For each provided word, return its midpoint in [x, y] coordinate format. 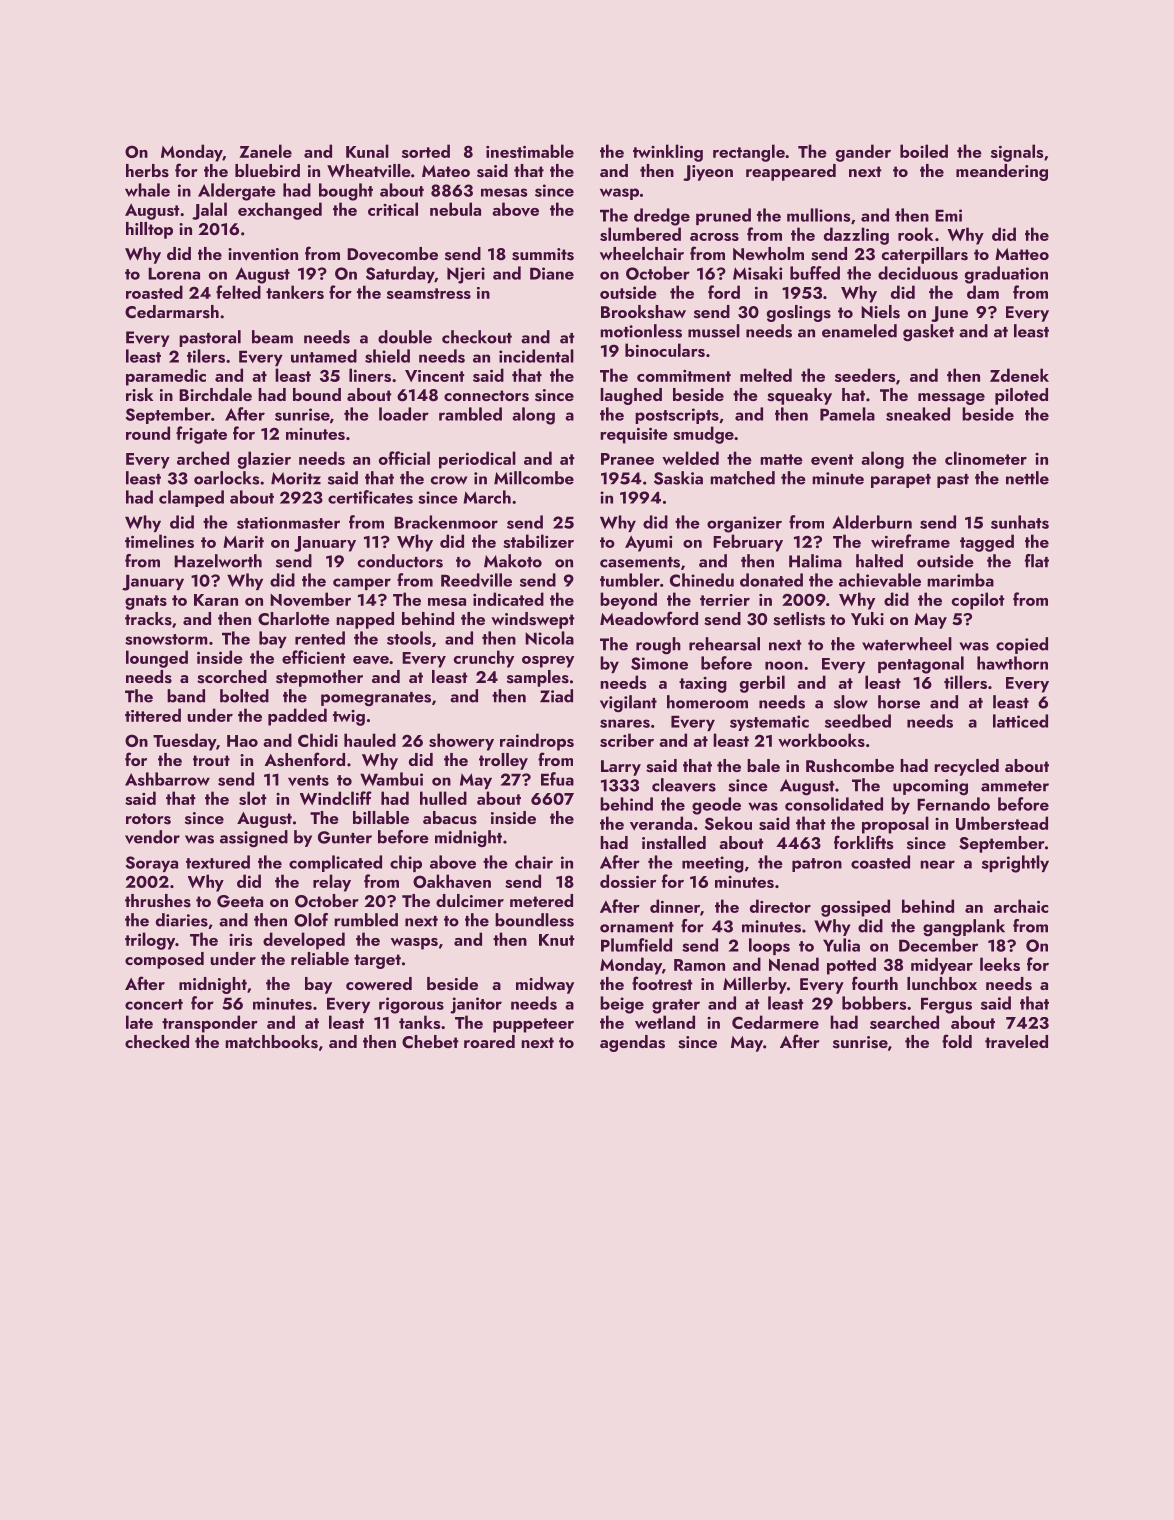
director [780, 906]
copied [1022, 645]
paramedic [166, 377]
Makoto [513, 561]
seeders [865, 375]
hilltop [149, 230]
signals [1017, 153]
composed [164, 960]
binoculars [665, 350]
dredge [662, 217]
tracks [148, 619]
